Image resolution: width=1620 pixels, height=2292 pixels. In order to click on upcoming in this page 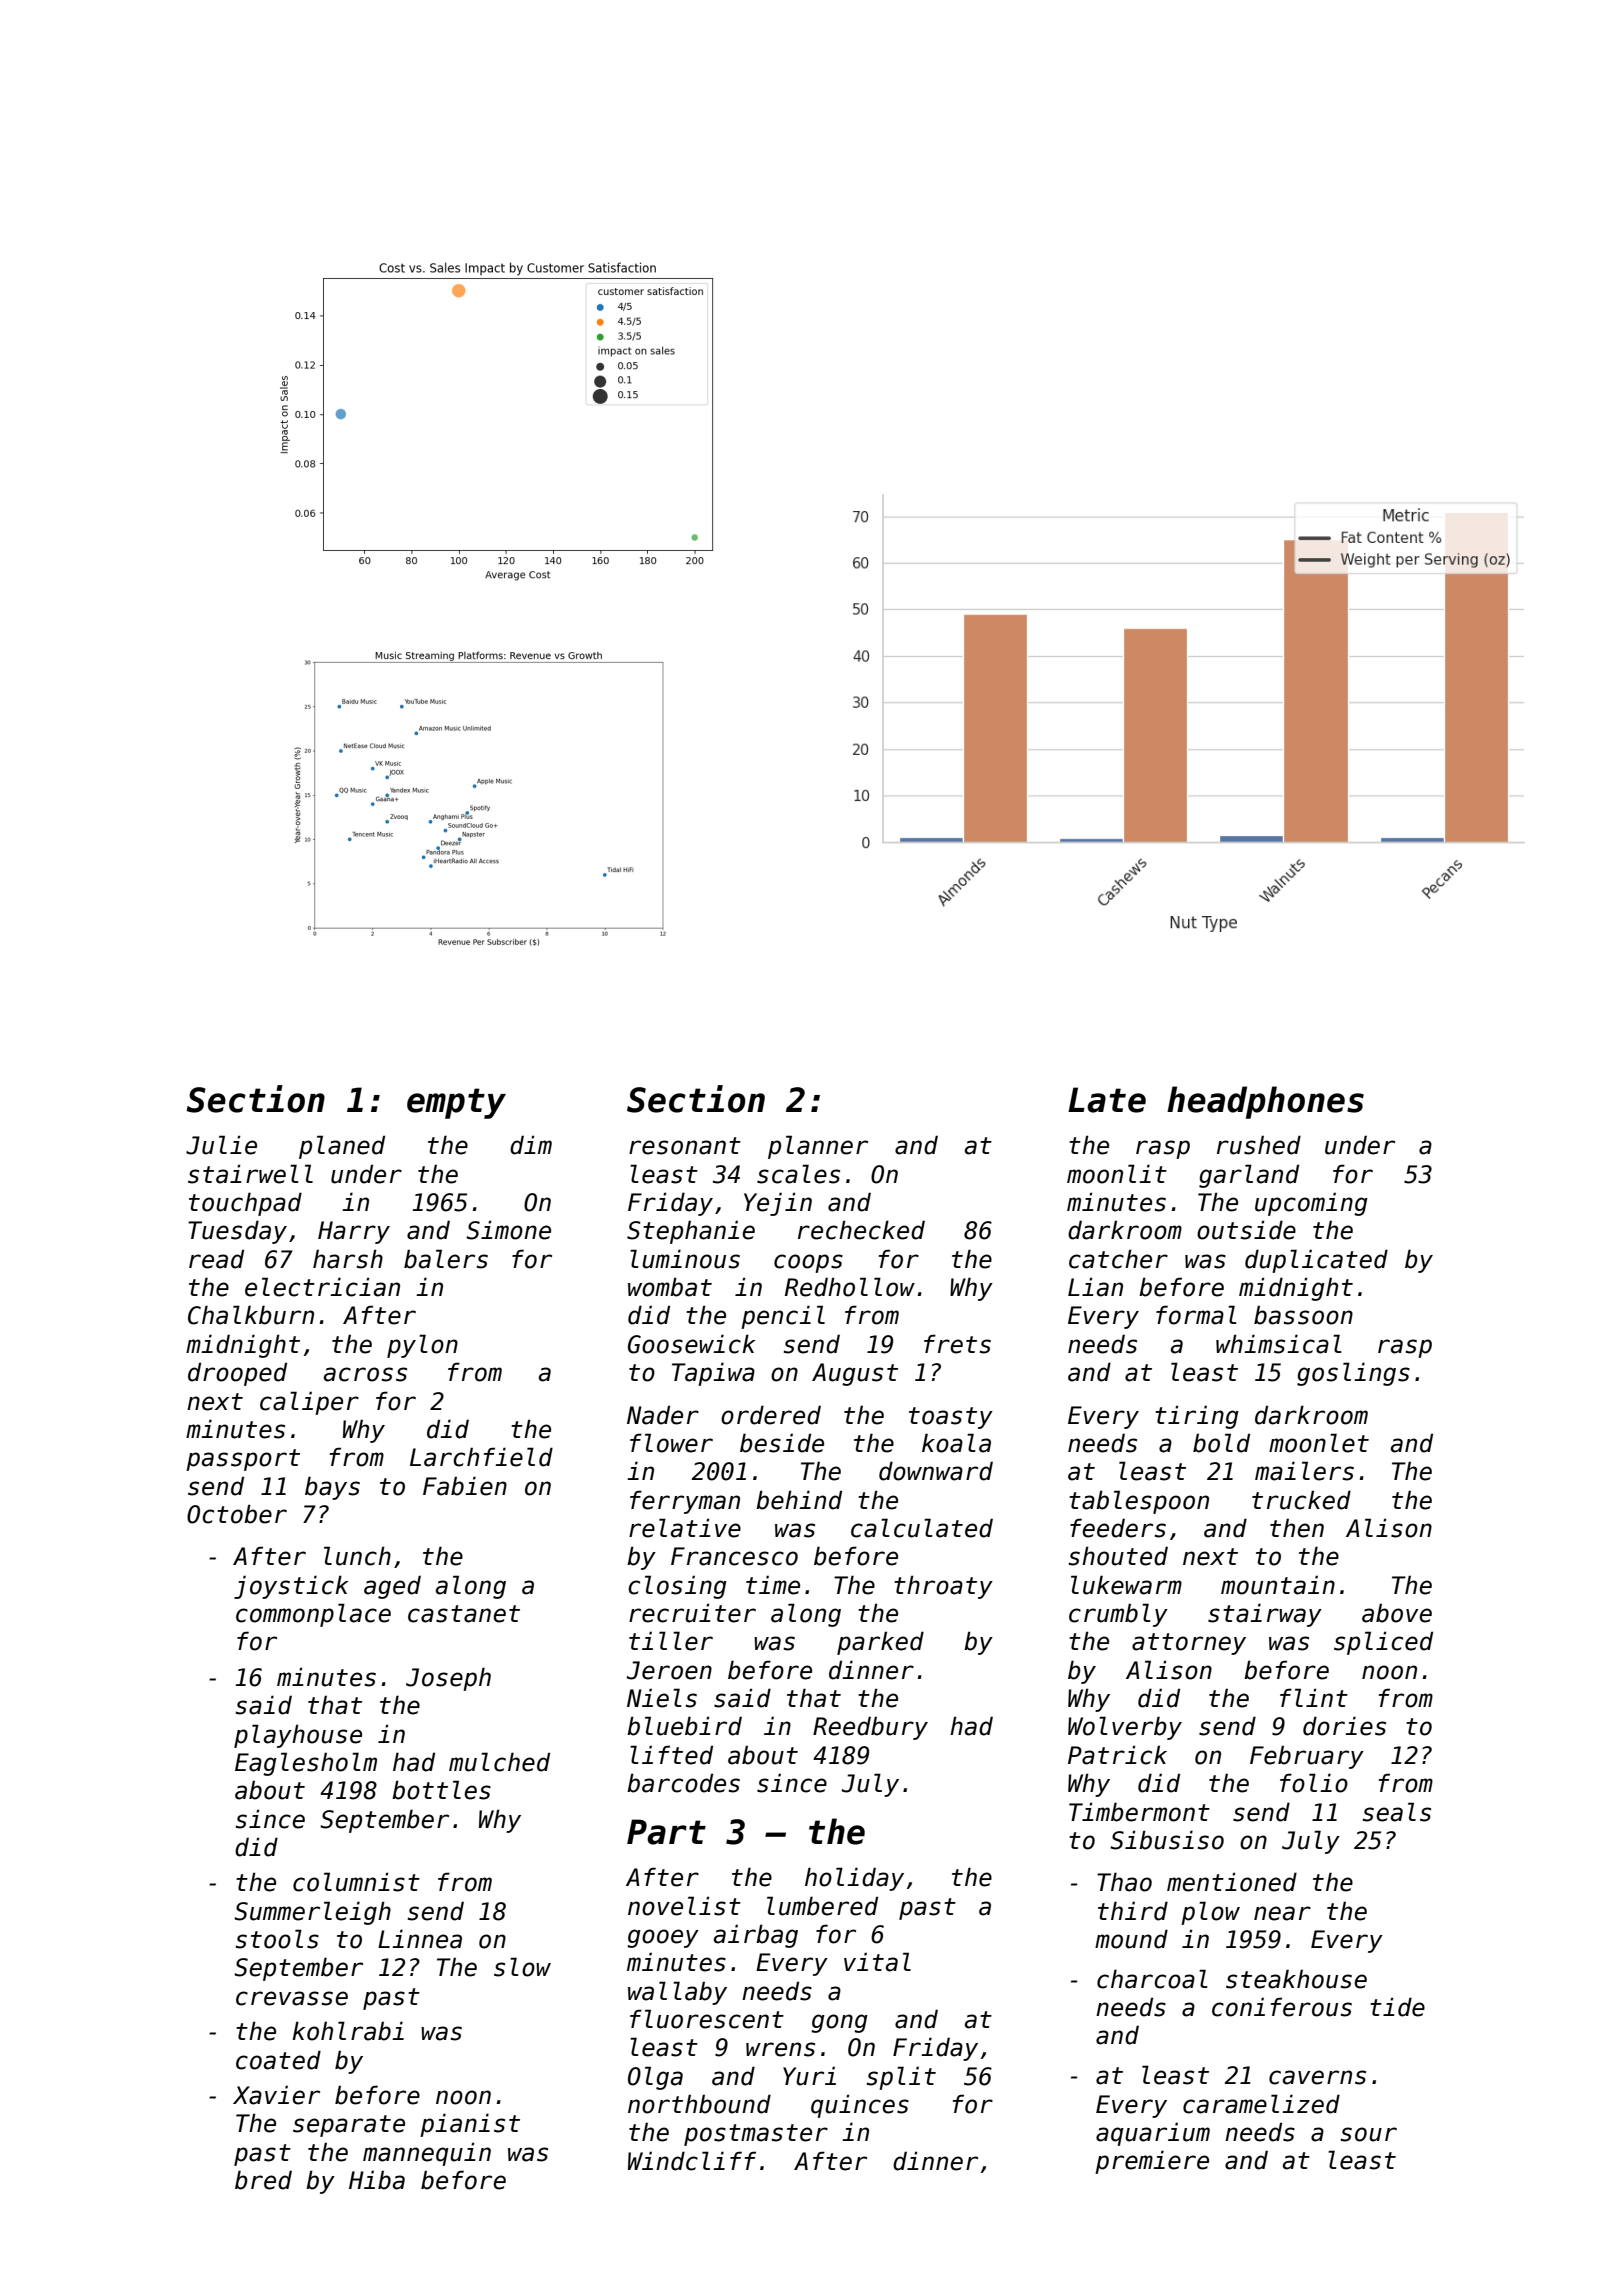, I will do `click(1311, 1204)`.
